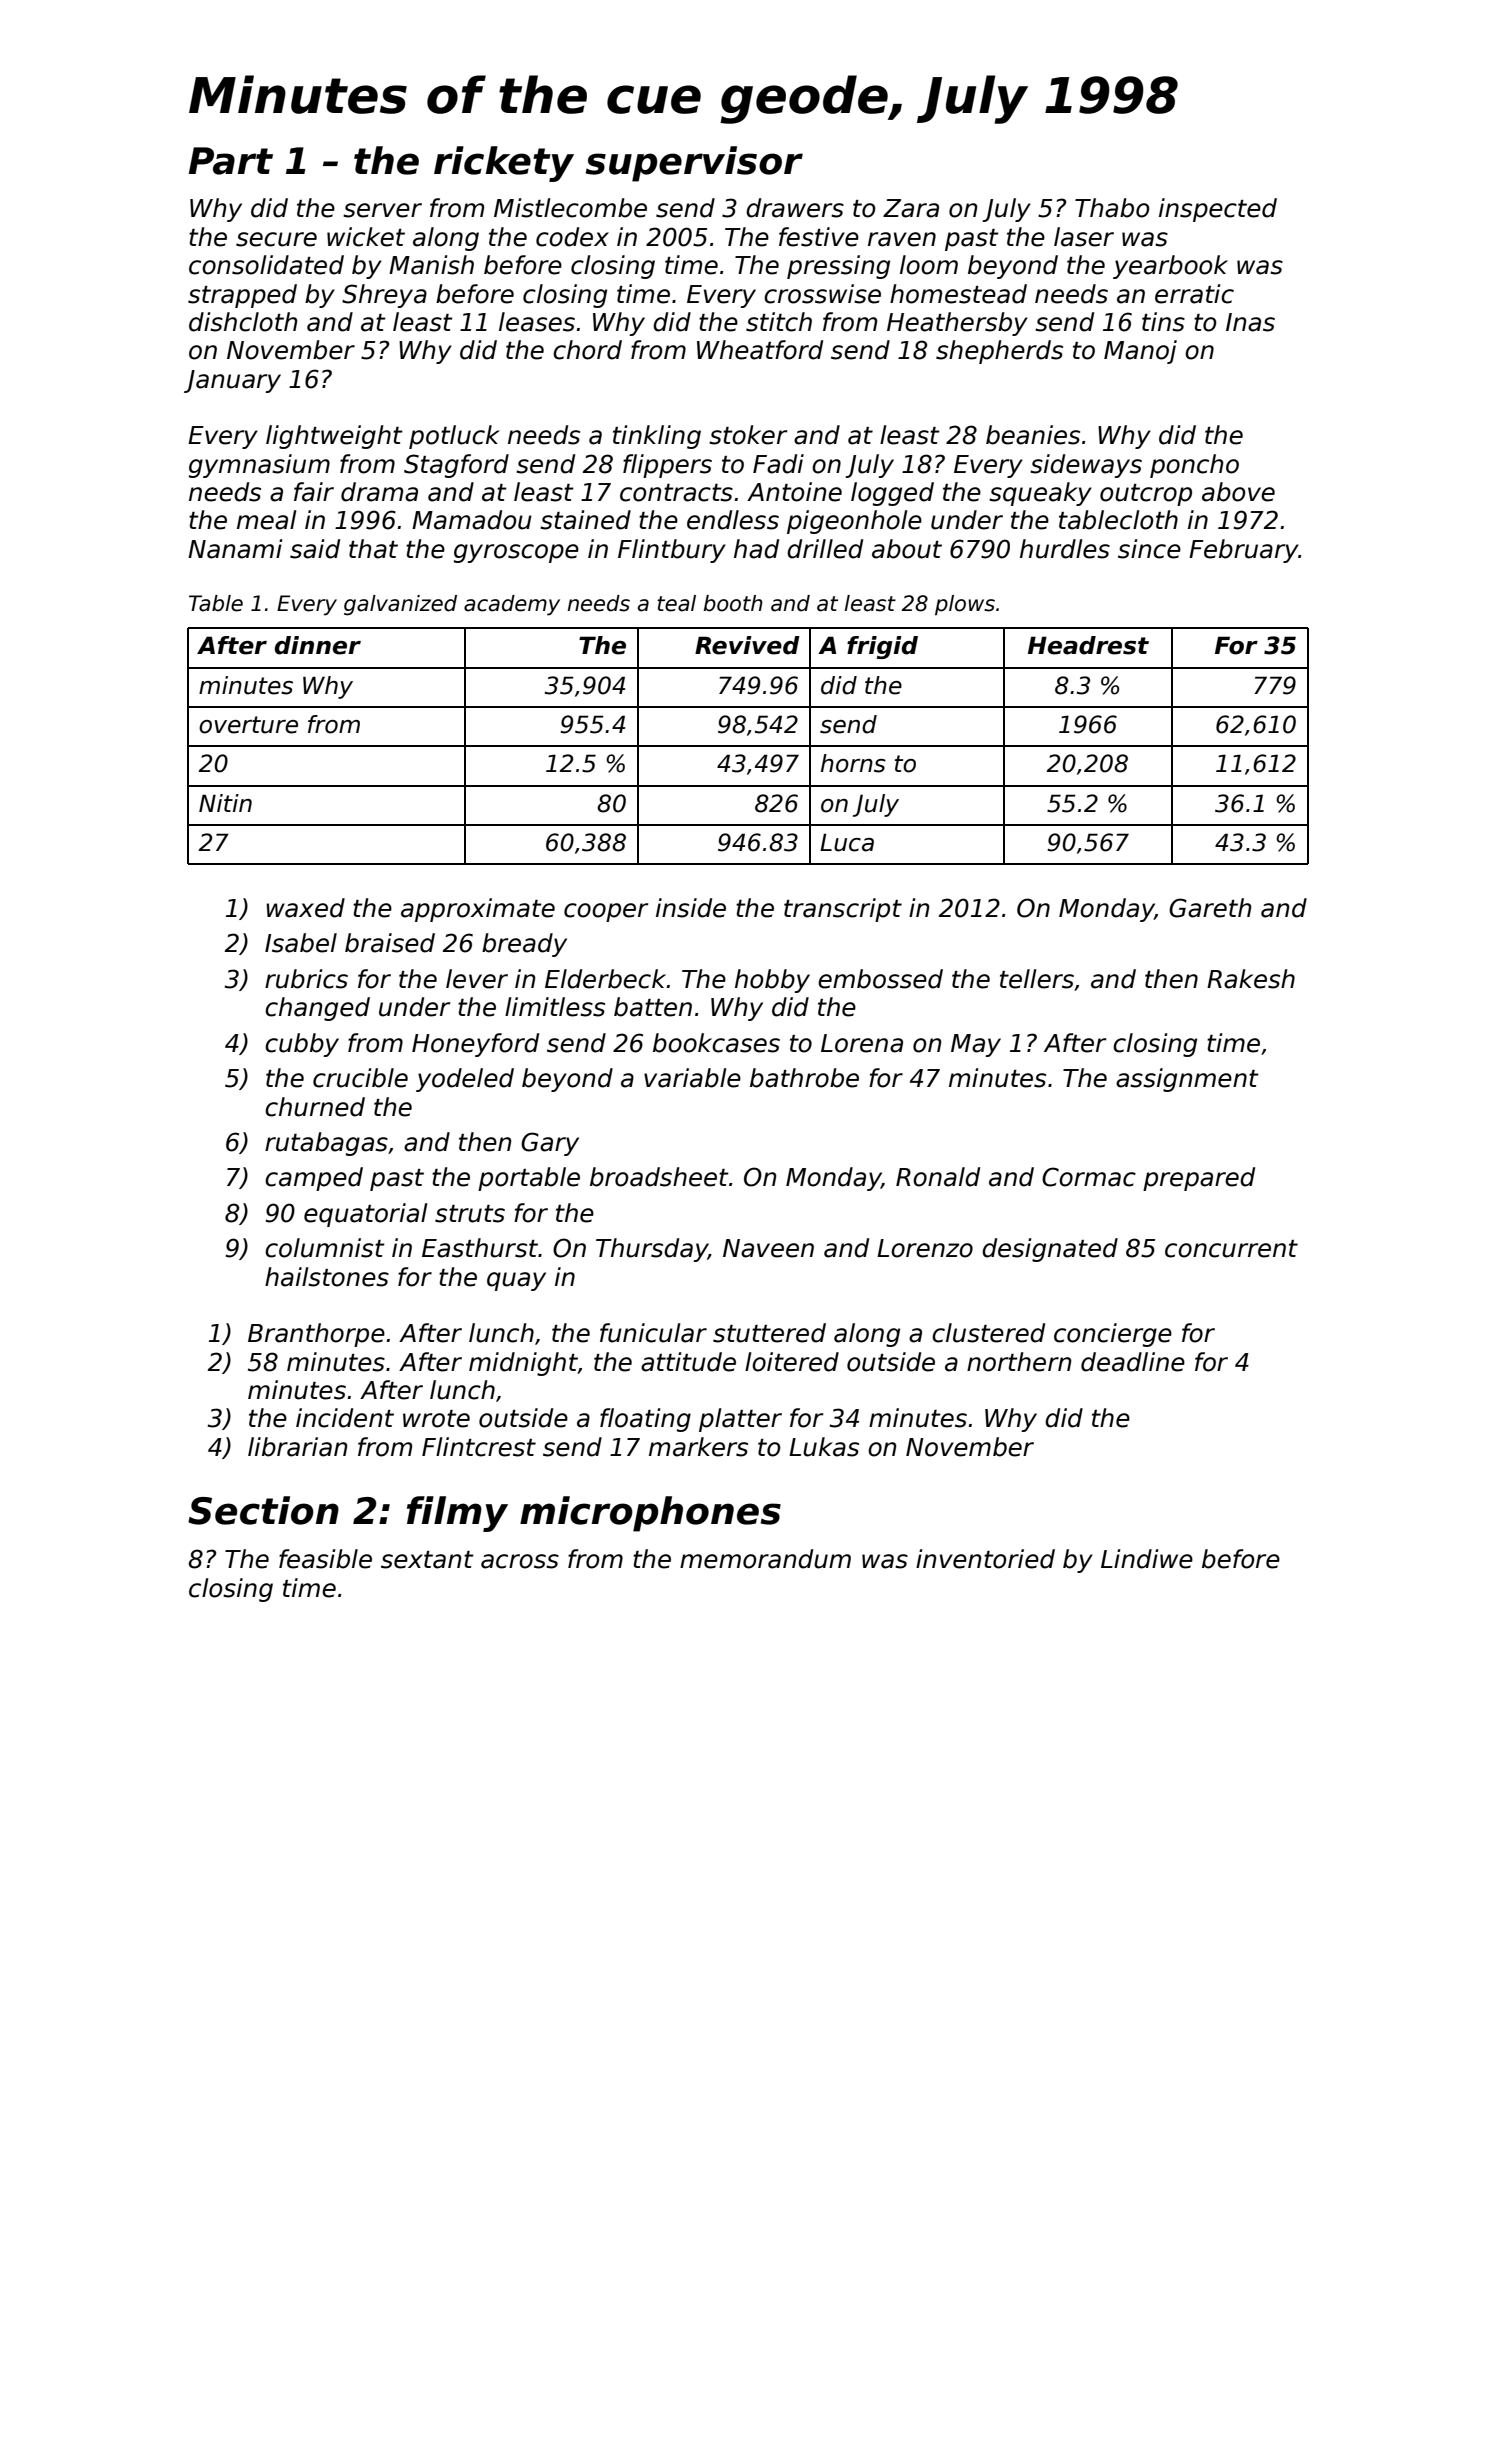  I want to click on inventoried, so click(985, 1559).
